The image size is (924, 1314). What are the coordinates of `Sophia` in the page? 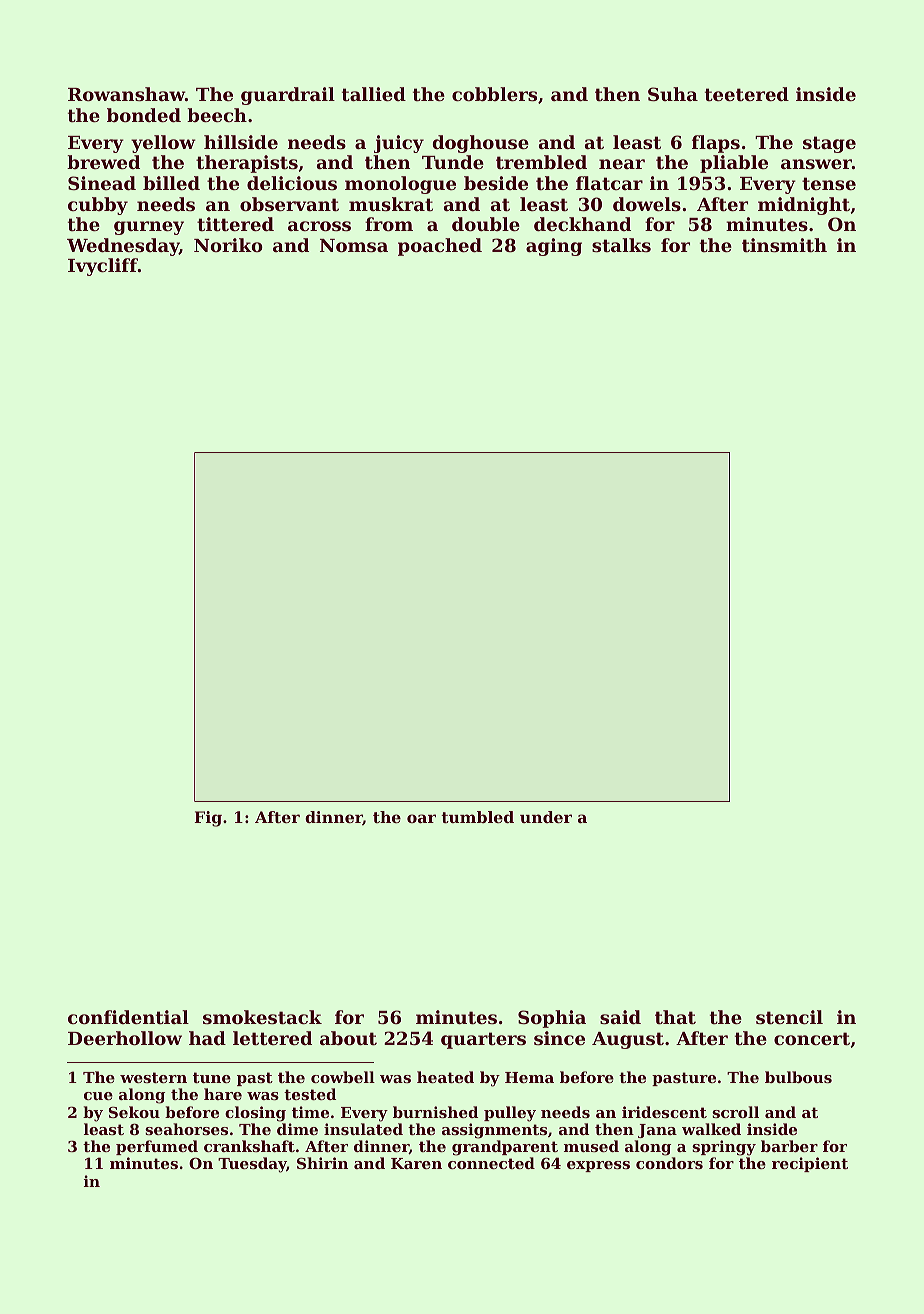 It's located at (552, 1019).
